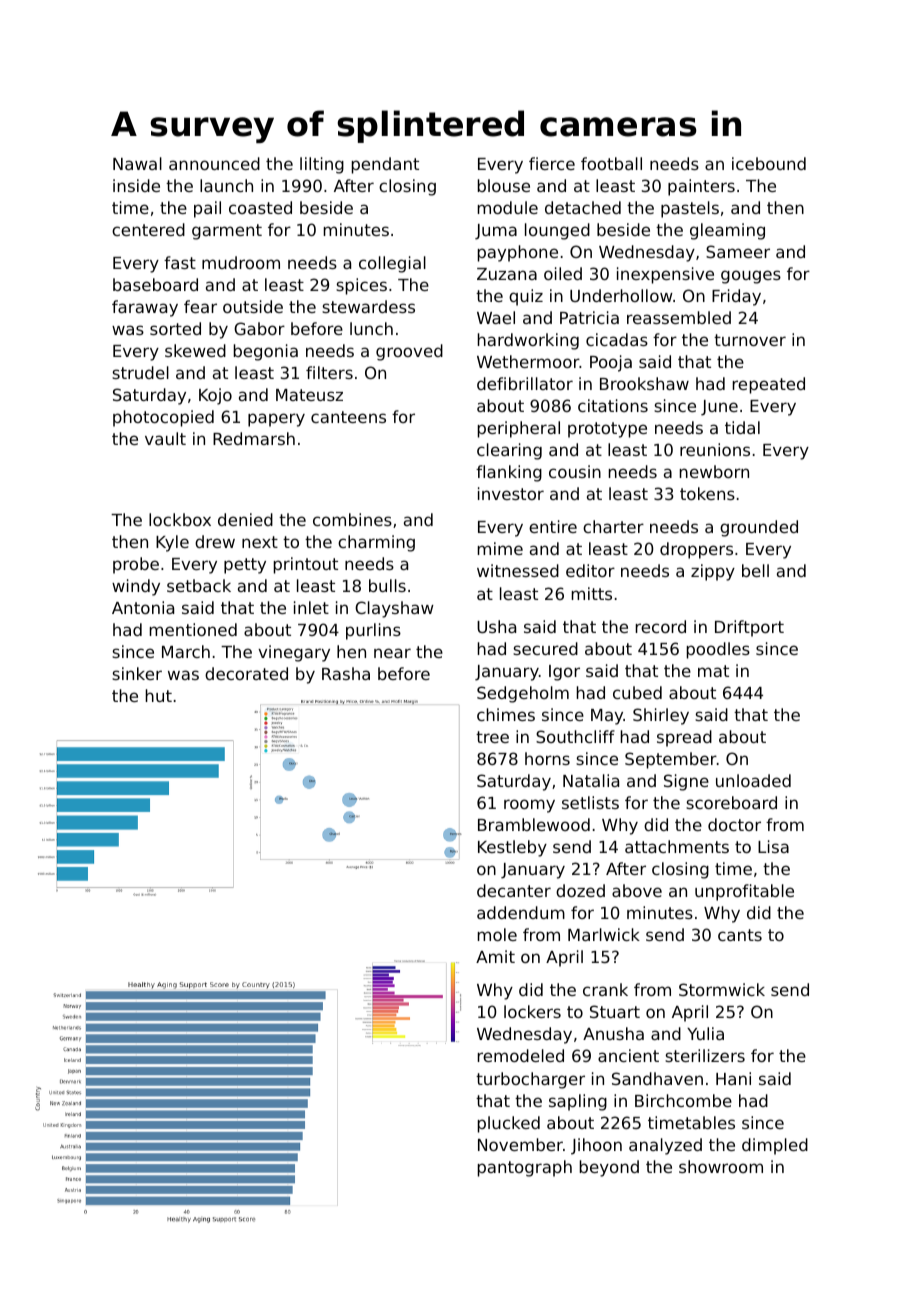 Image resolution: width=924 pixels, height=1308 pixels. Describe the element at coordinates (509, 473) in the screenshot. I see `flanking` at that location.
